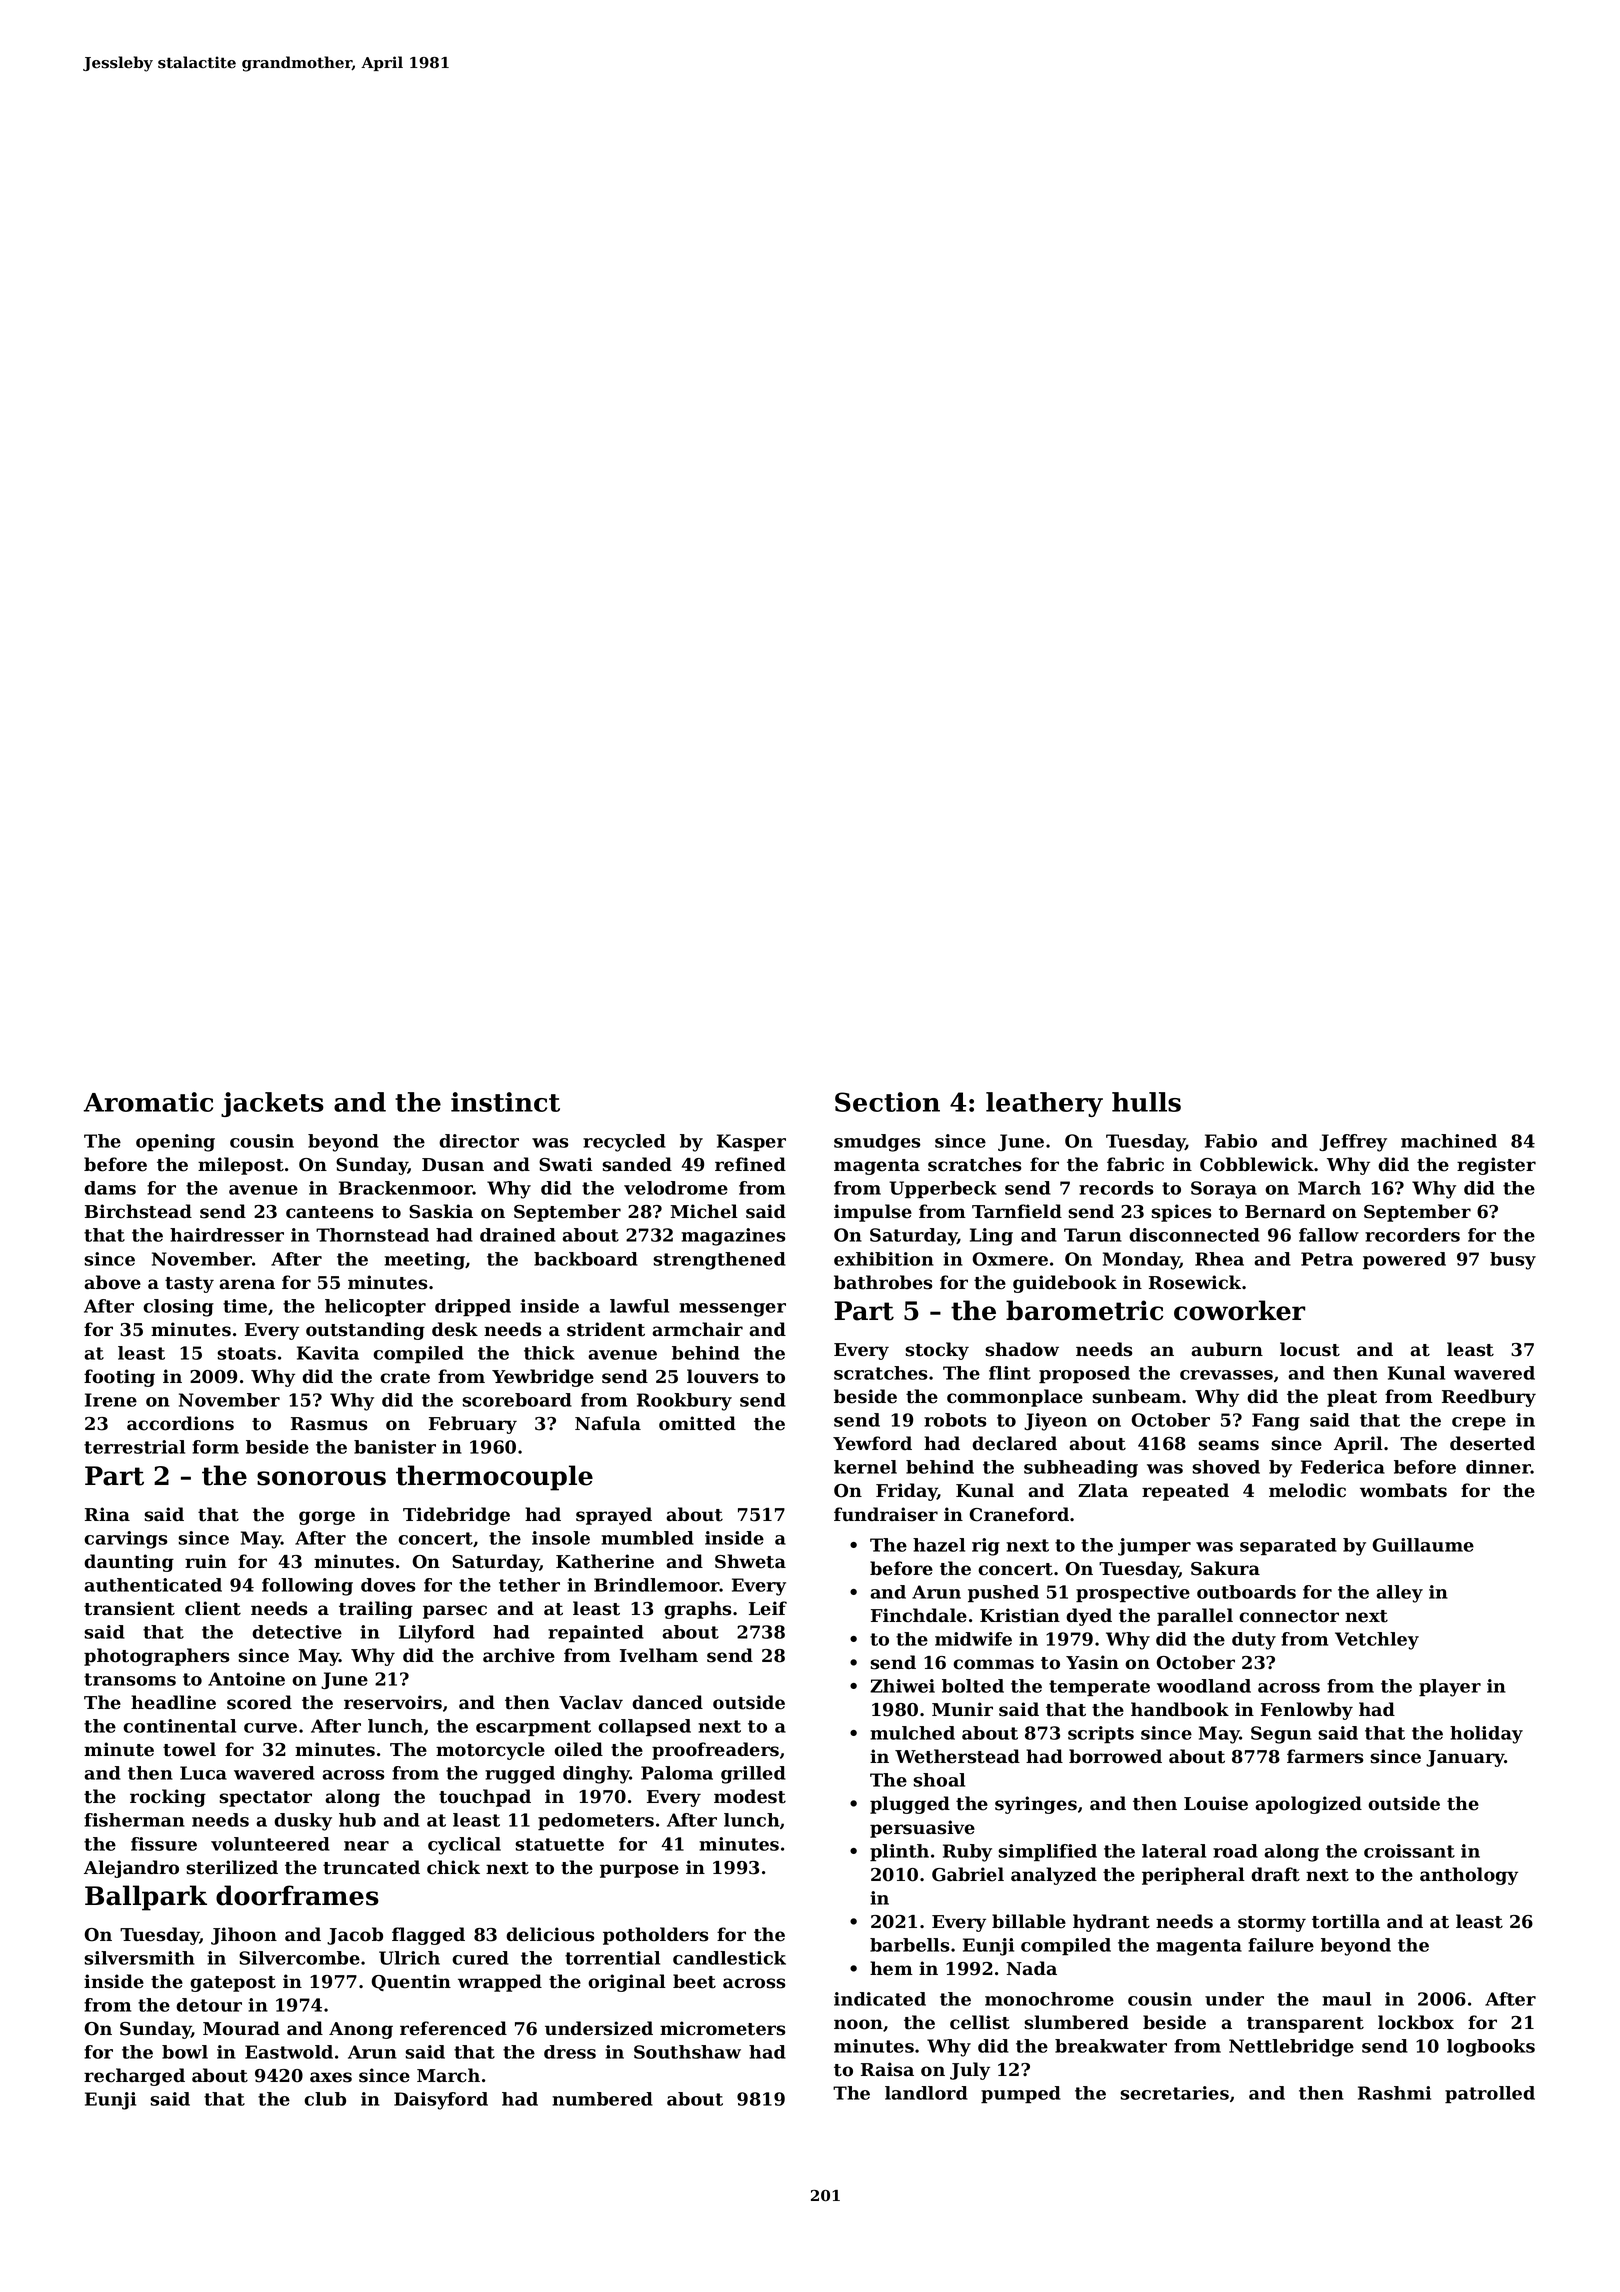 The width and height of the document is (1620, 2292). What do you see at coordinates (887, 1102) in the document?
I see `Section` at bounding box center [887, 1102].
